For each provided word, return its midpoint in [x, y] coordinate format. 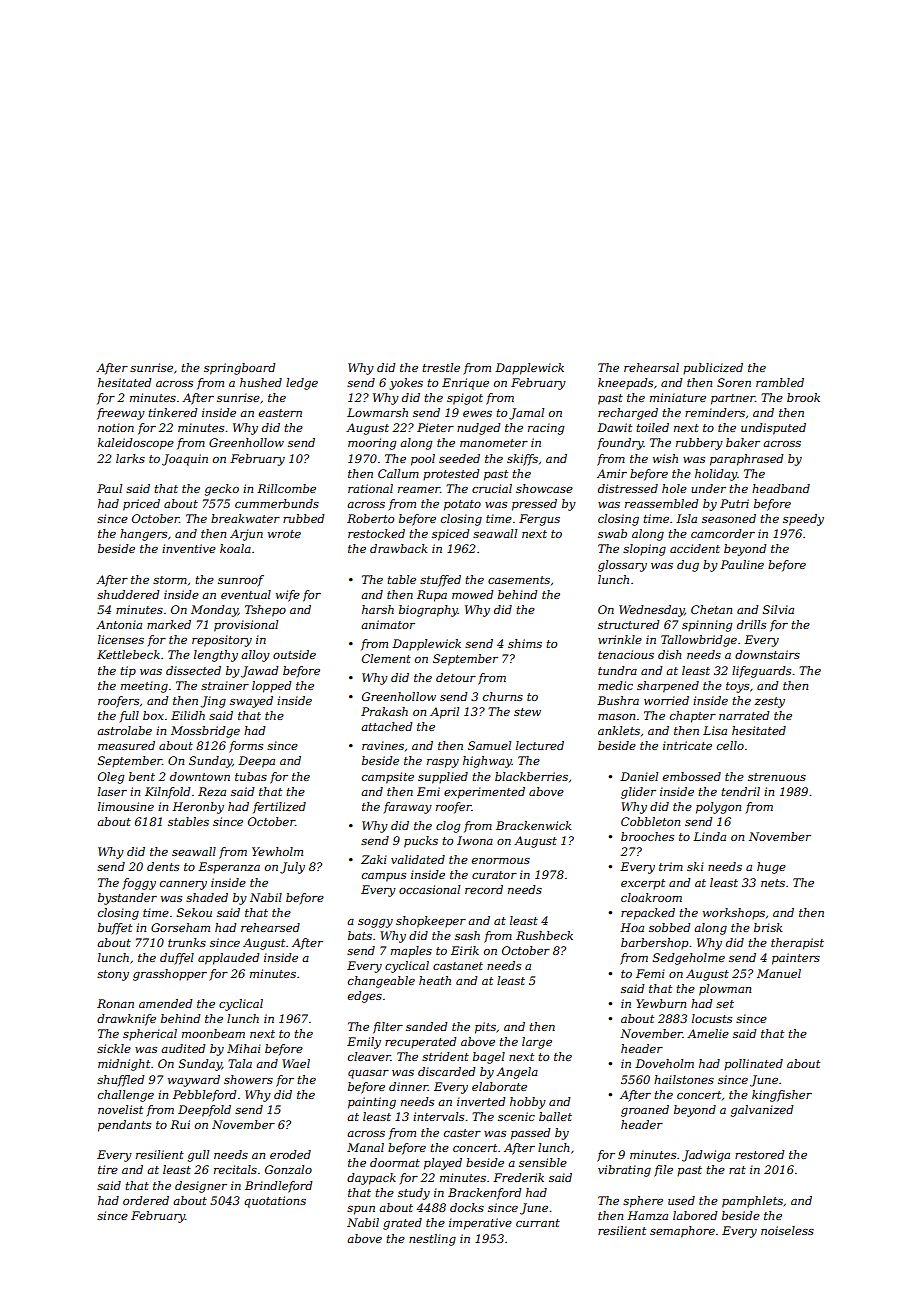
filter [388, 1028]
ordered [146, 1200]
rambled [780, 382]
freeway [121, 414]
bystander [127, 899]
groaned [645, 1111]
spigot [465, 399]
